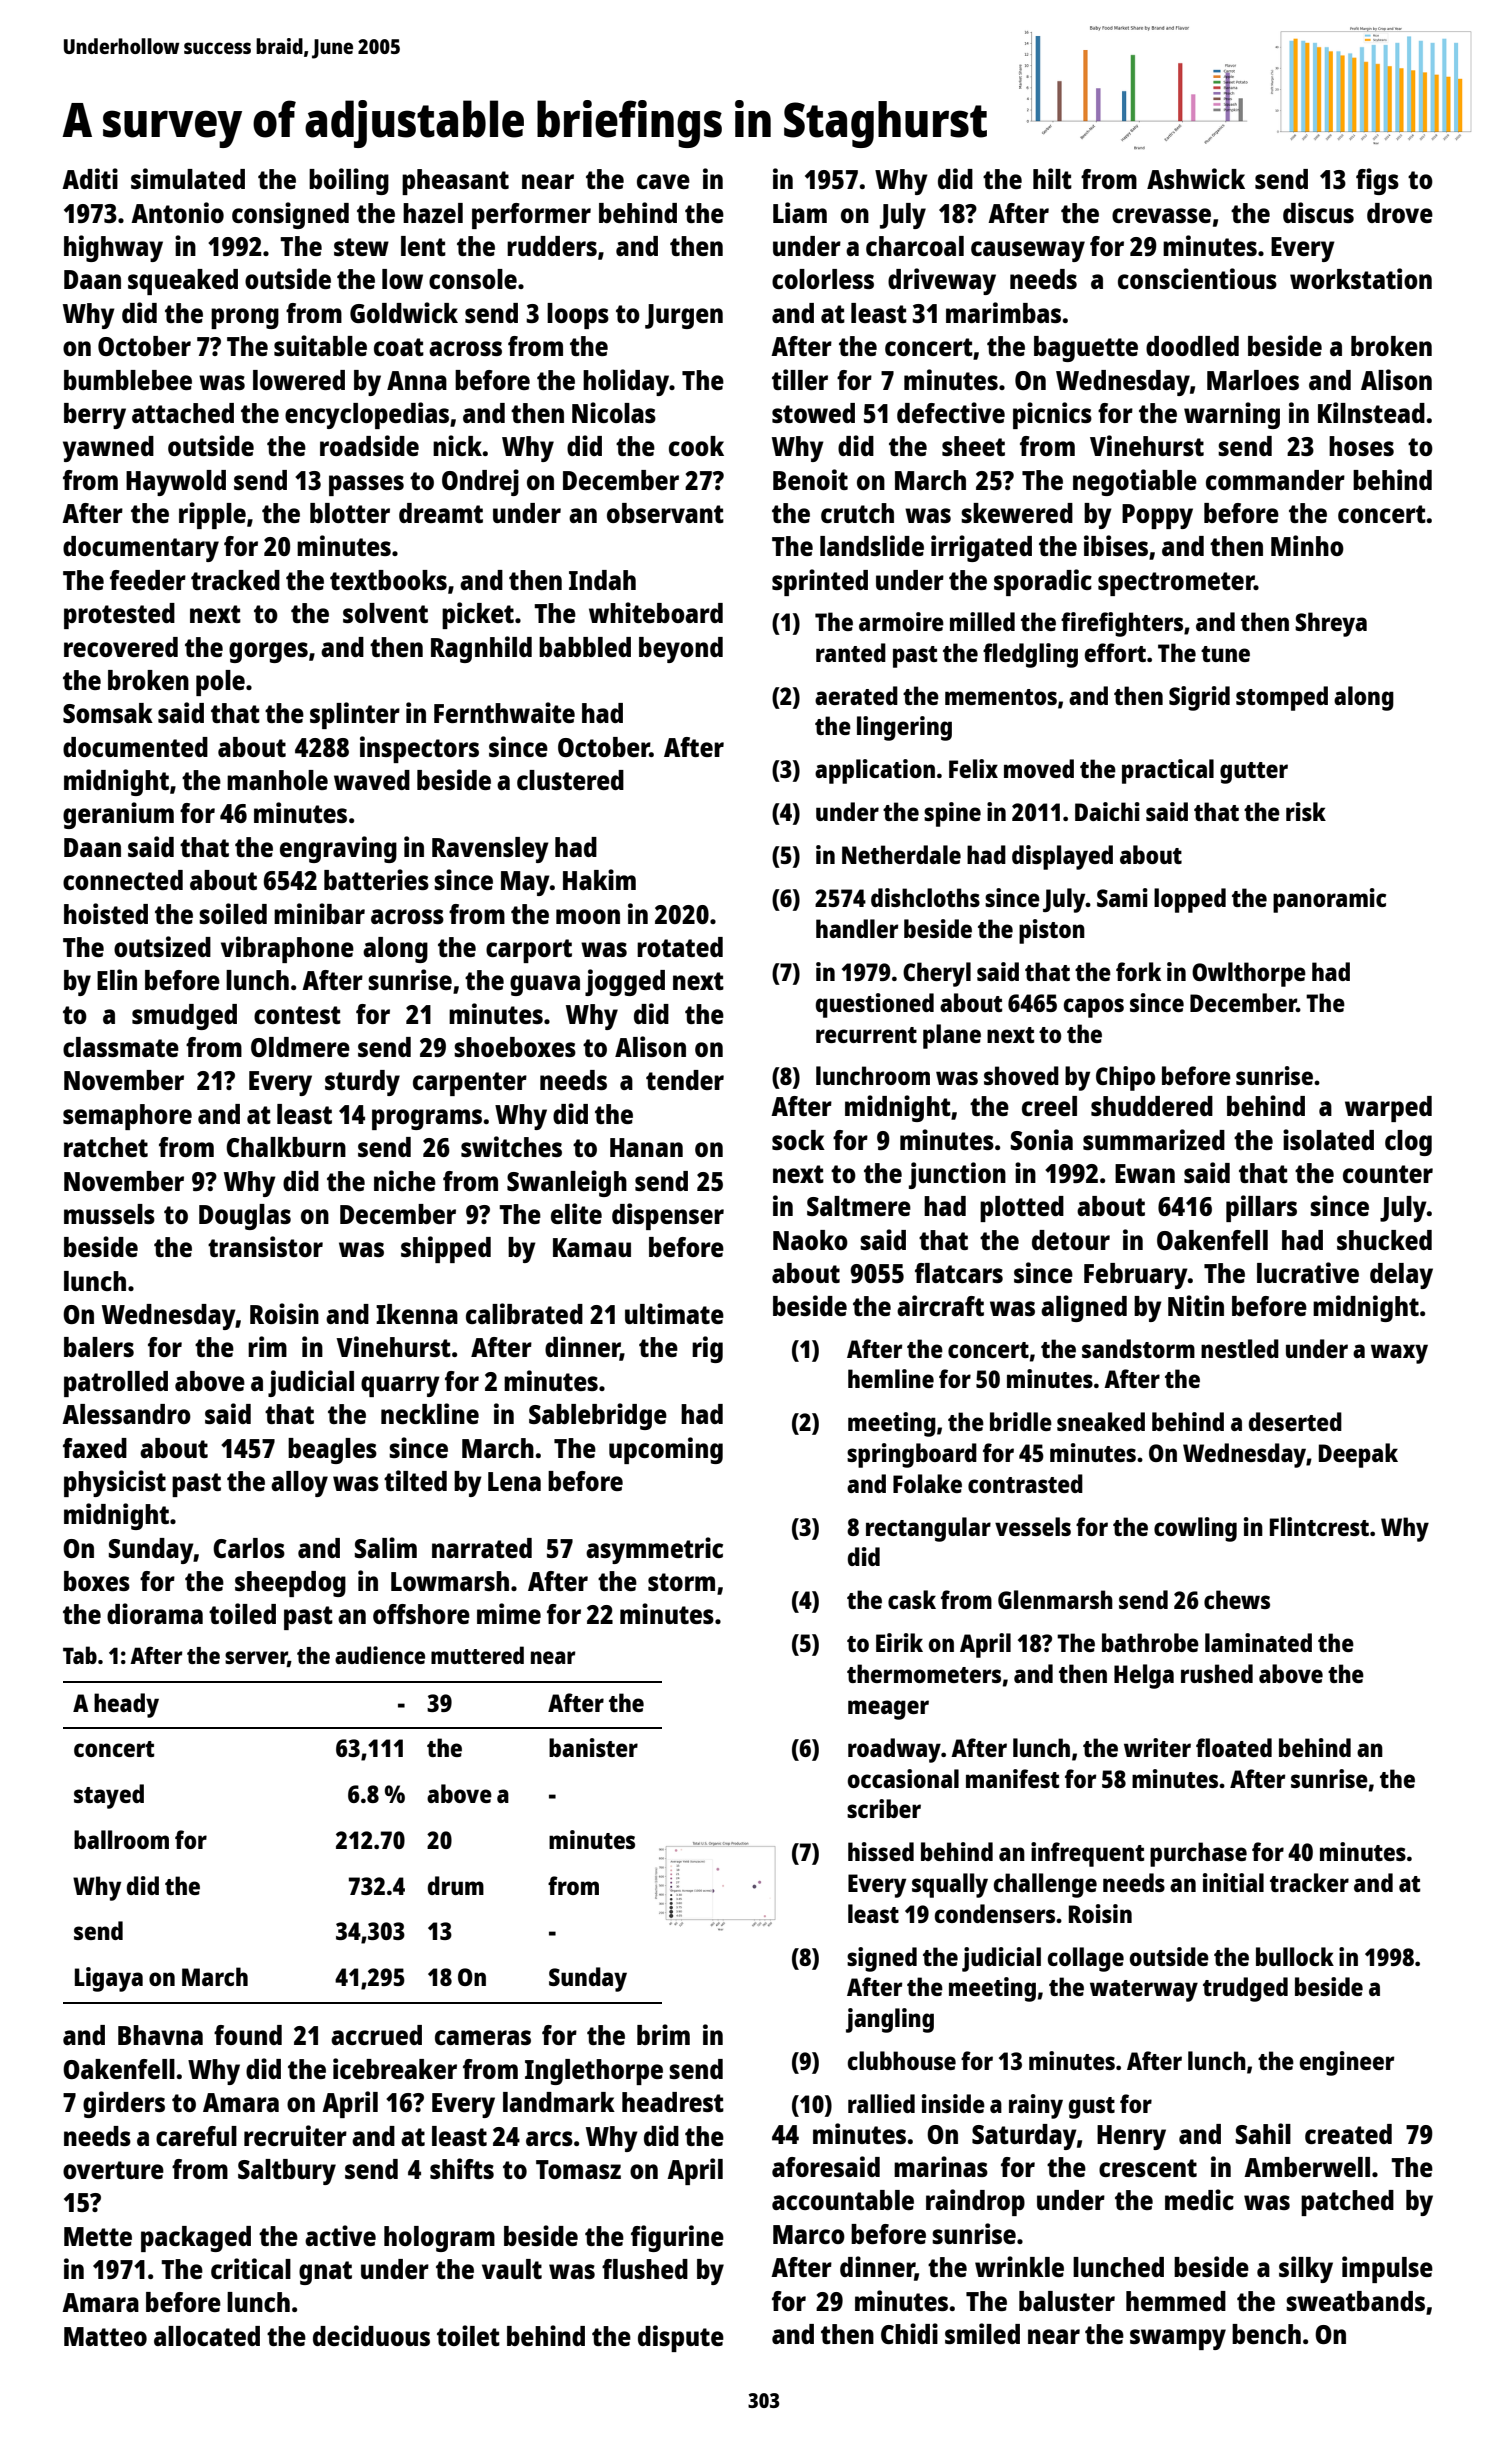  What do you see at coordinates (386, 1547) in the document?
I see `Salim` at bounding box center [386, 1547].
